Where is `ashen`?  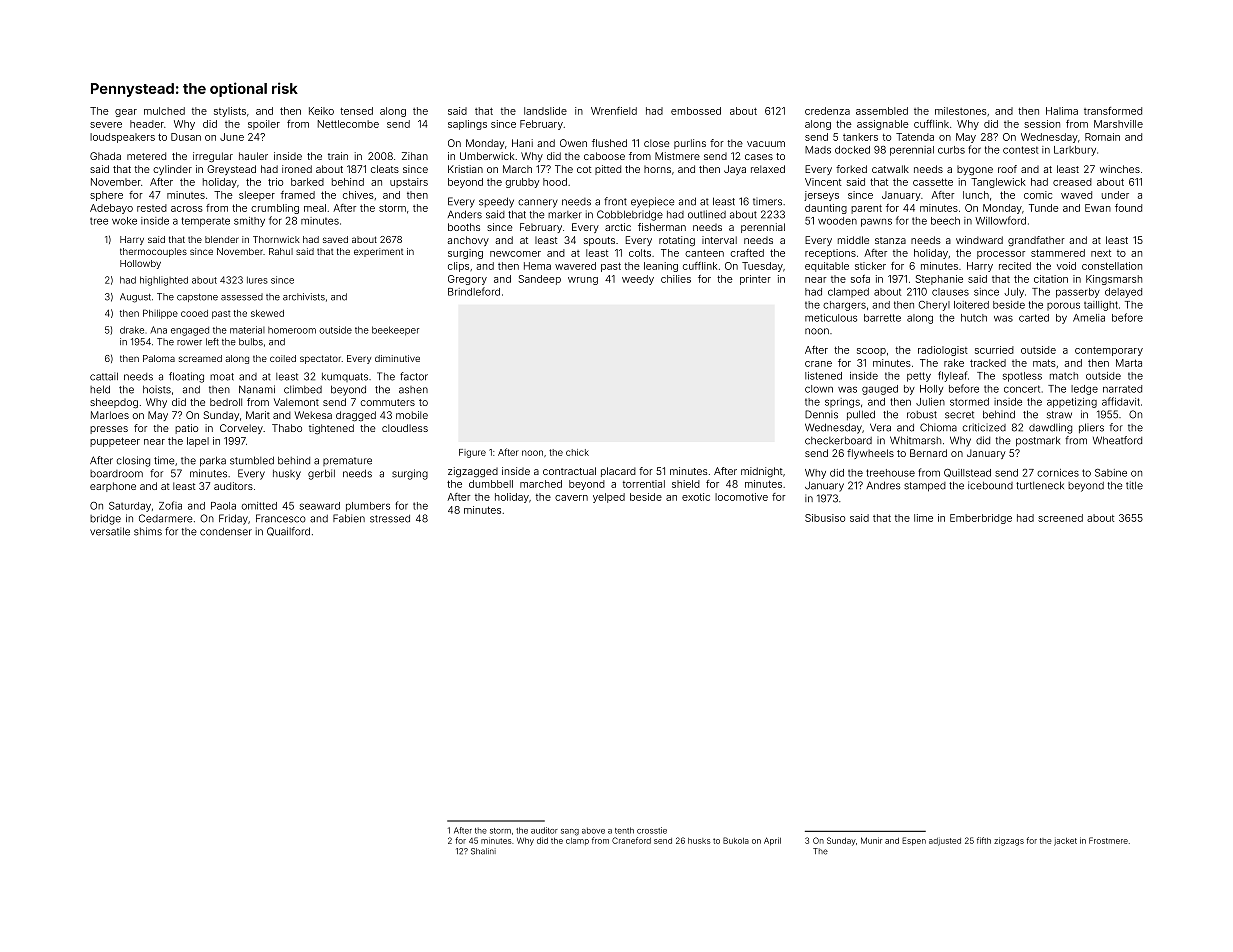 ashen is located at coordinates (413, 390).
